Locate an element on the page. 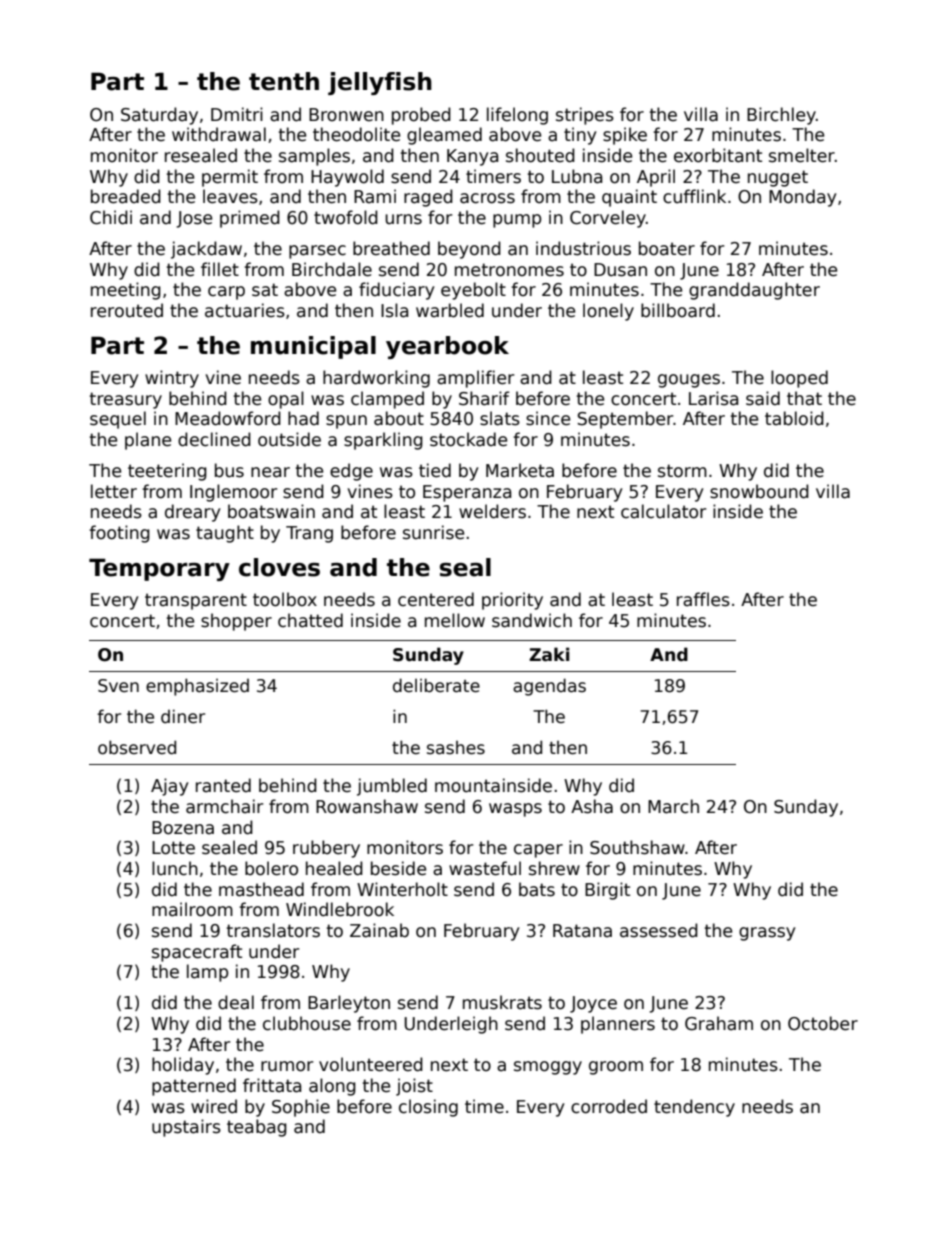 Image resolution: width=952 pixels, height=1233 pixels. Birchley is located at coordinates (781, 116).
